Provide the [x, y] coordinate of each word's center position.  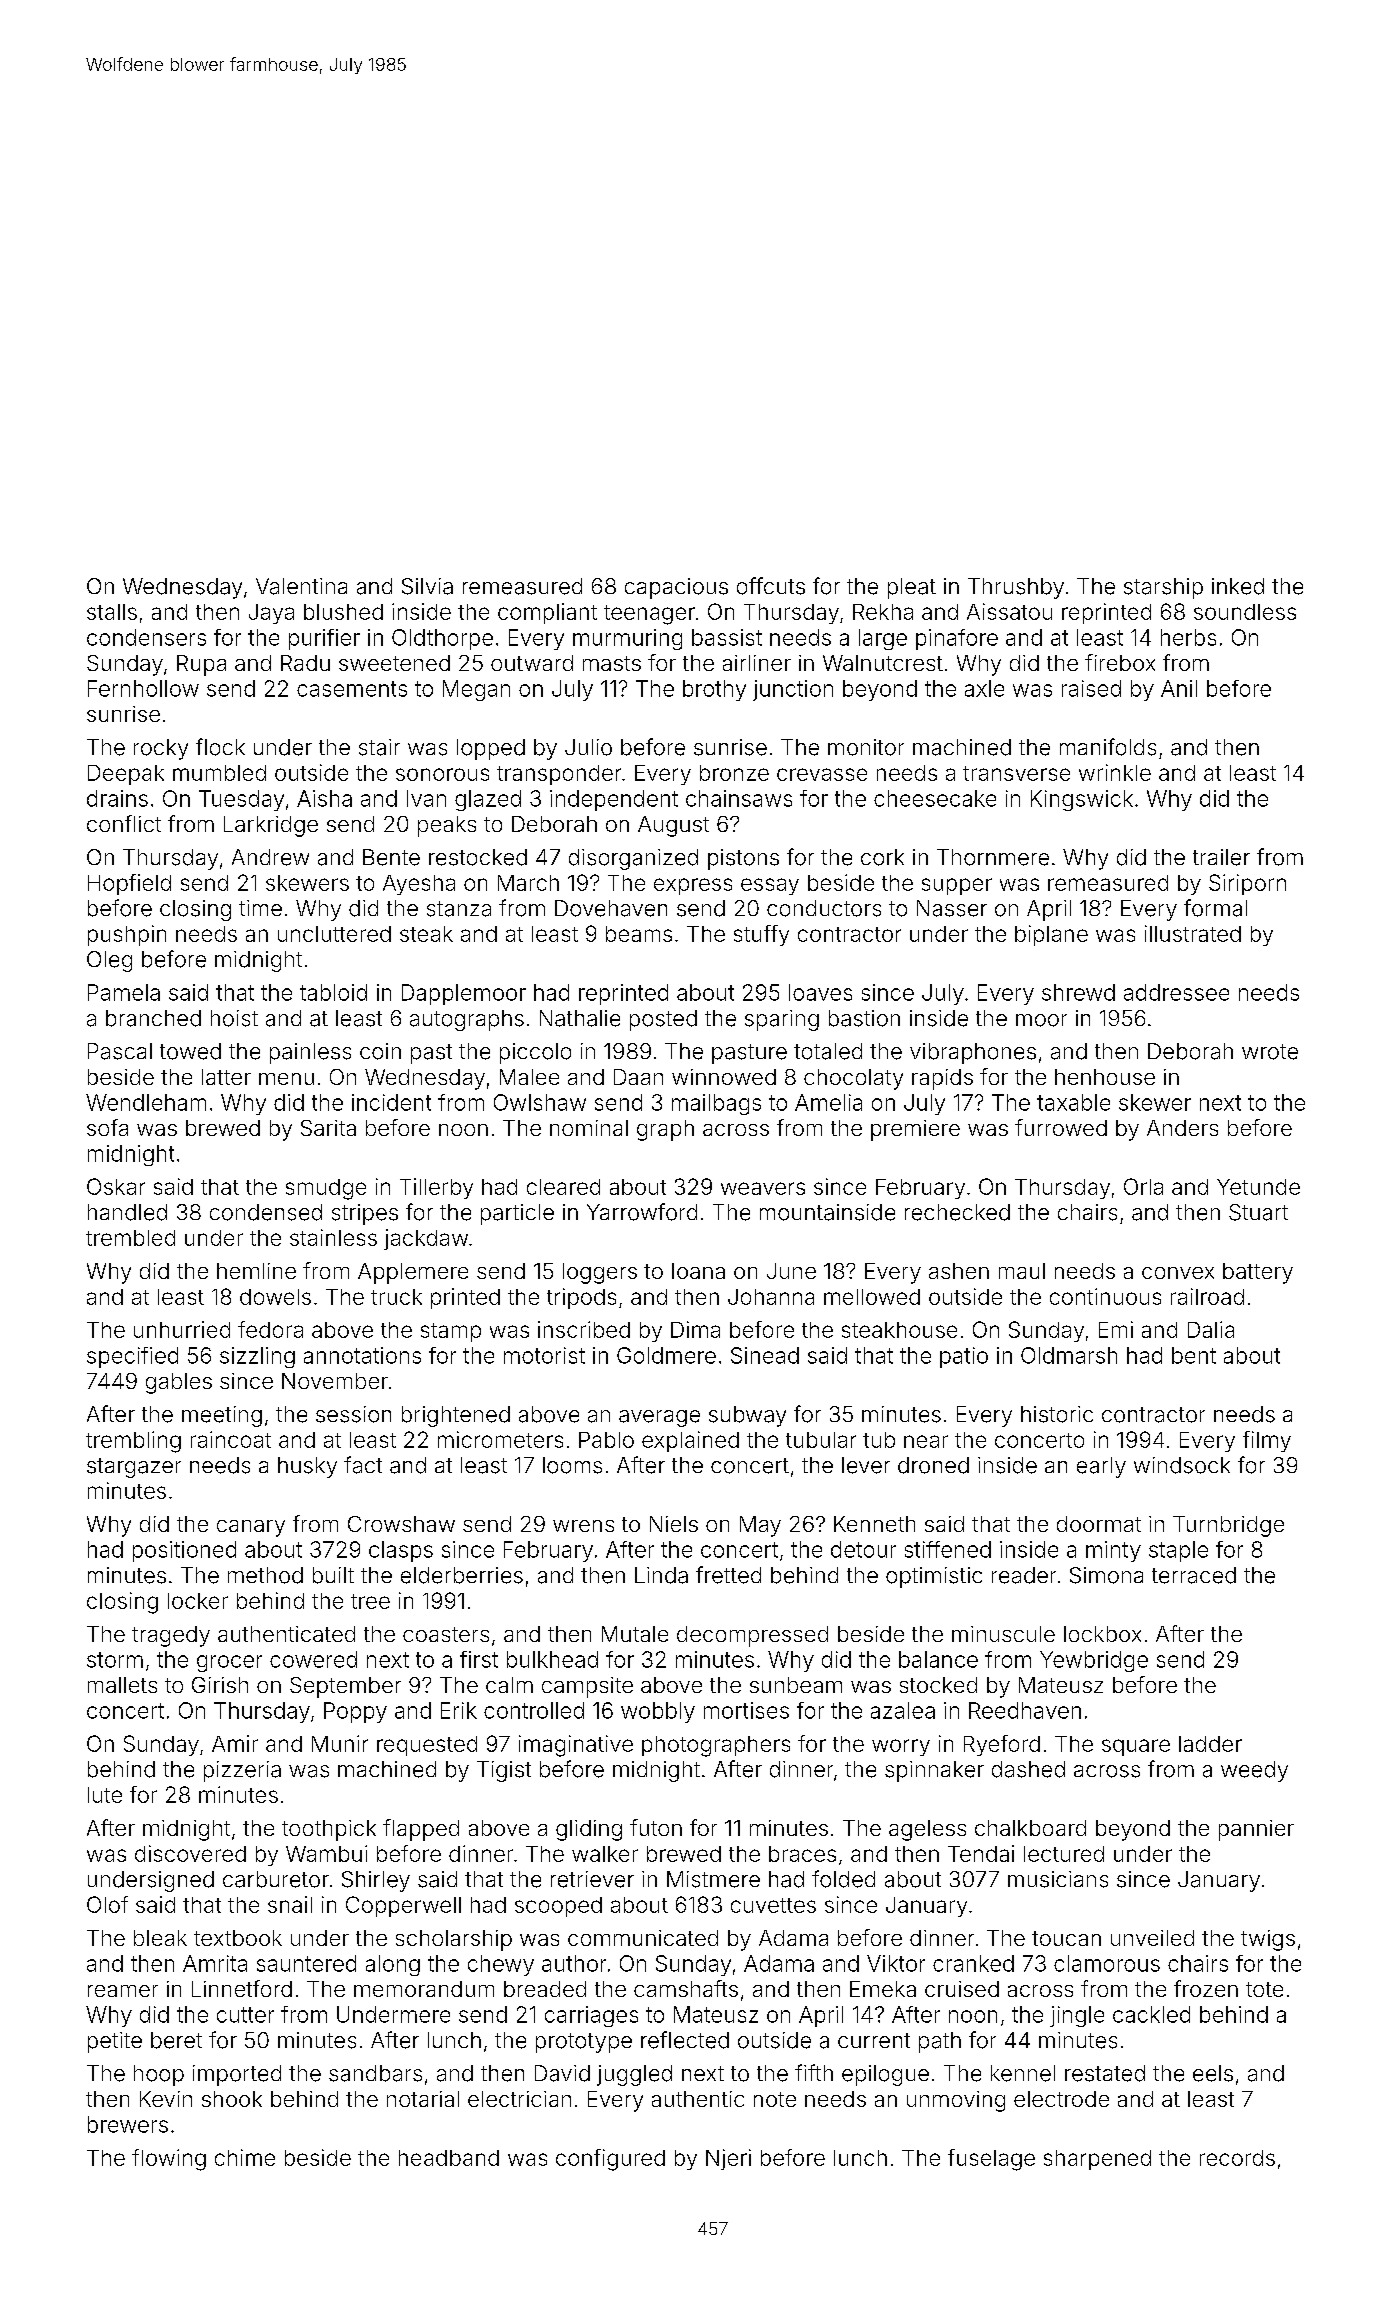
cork [882, 857]
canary [251, 1528]
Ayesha [419, 885]
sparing [782, 1020]
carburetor [276, 1879]
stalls [112, 612]
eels [1213, 2073]
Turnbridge [1228, 1526]
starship [1163, 588]
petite [115, 2042]
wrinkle [1115, 772]
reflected [685, 2040]
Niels [674, 1524]
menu [286, 1079]
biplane [1051, 935]
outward [532, 663]
